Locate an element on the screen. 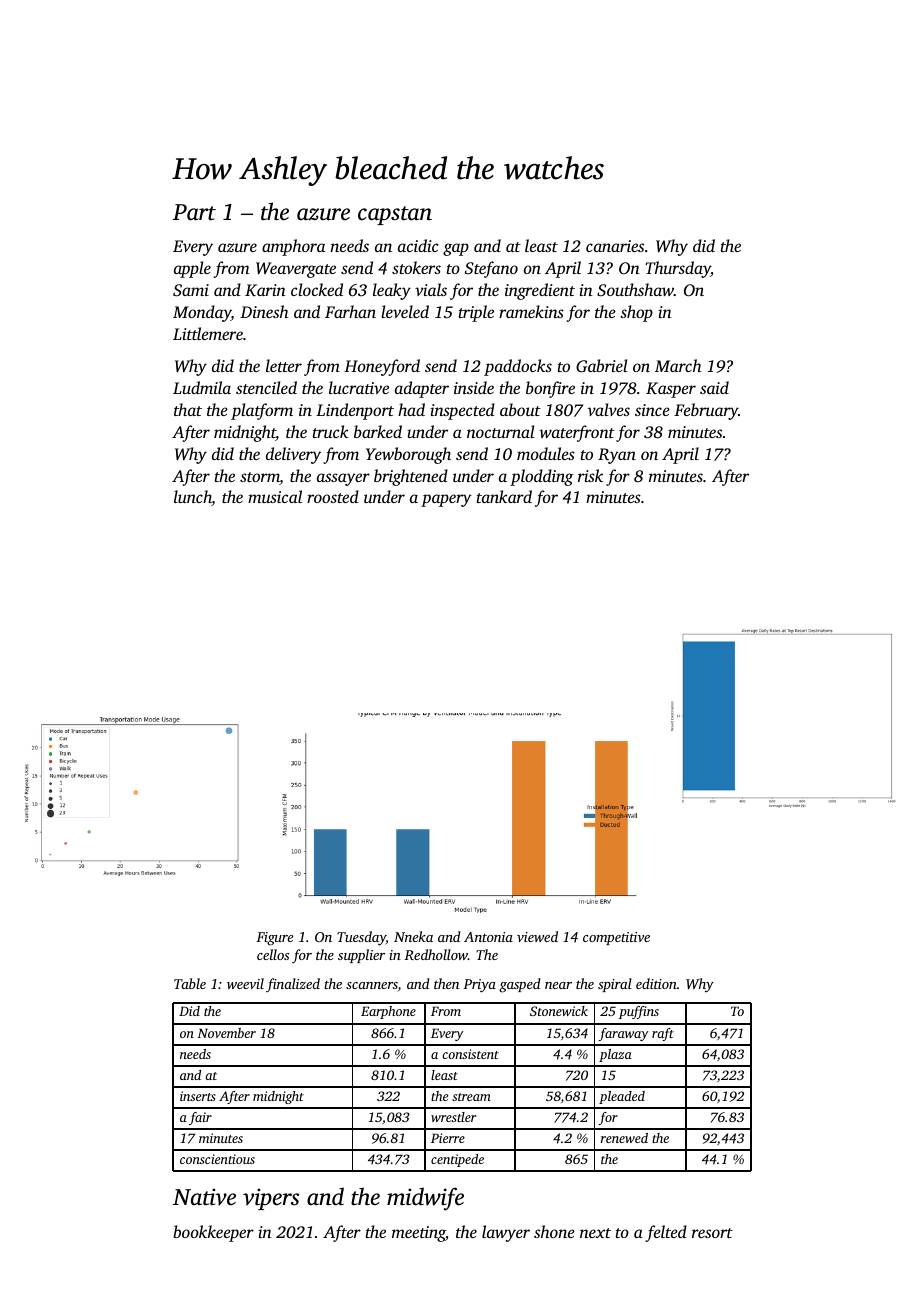 This screenshot has height=1311, width=924. musical is located at coordinates (275, 496).
